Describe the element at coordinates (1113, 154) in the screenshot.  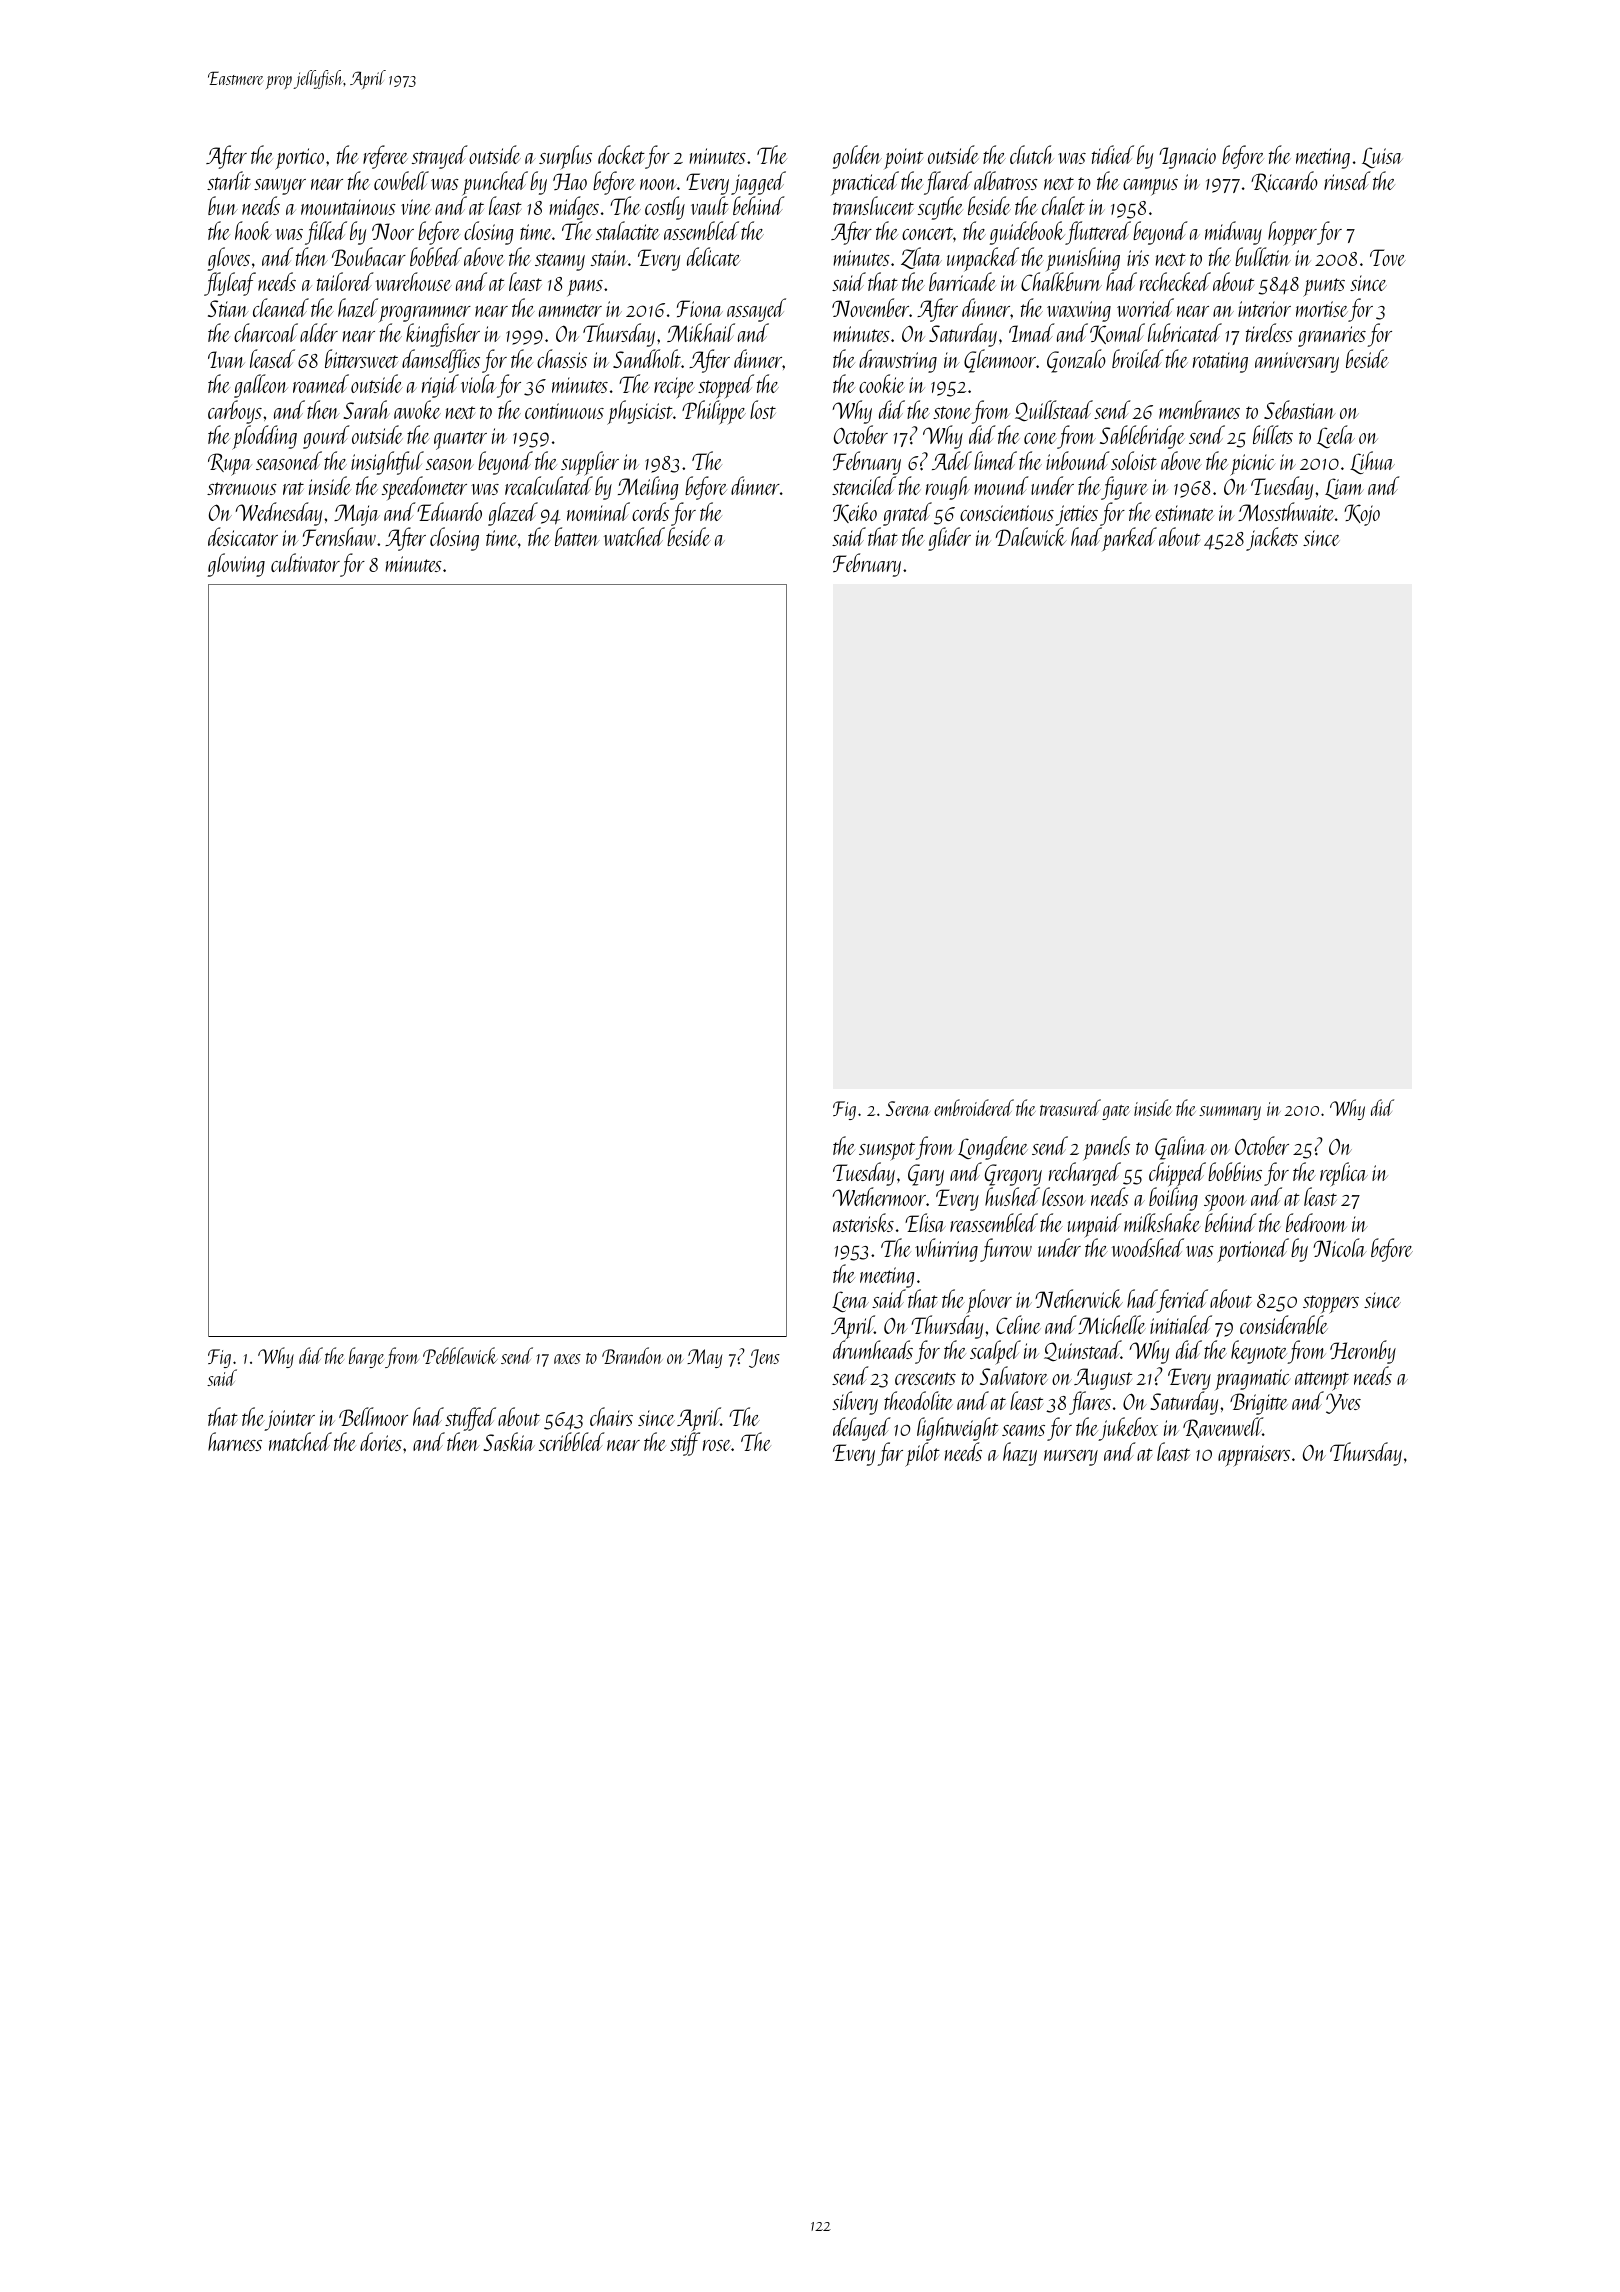
I see `tidied` at that location.
